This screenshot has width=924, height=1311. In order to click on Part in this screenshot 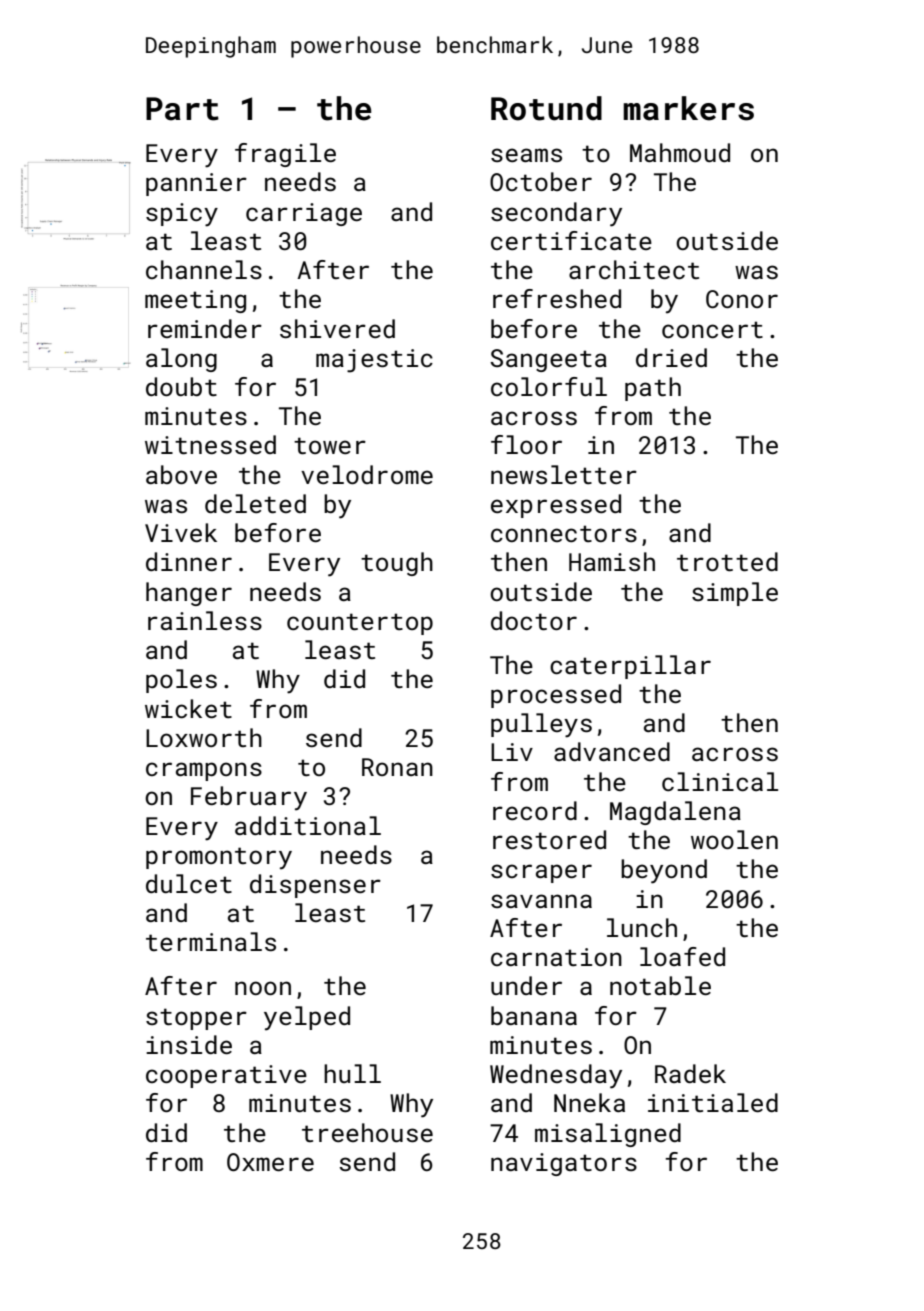, I will do `click(182, 109)`.
